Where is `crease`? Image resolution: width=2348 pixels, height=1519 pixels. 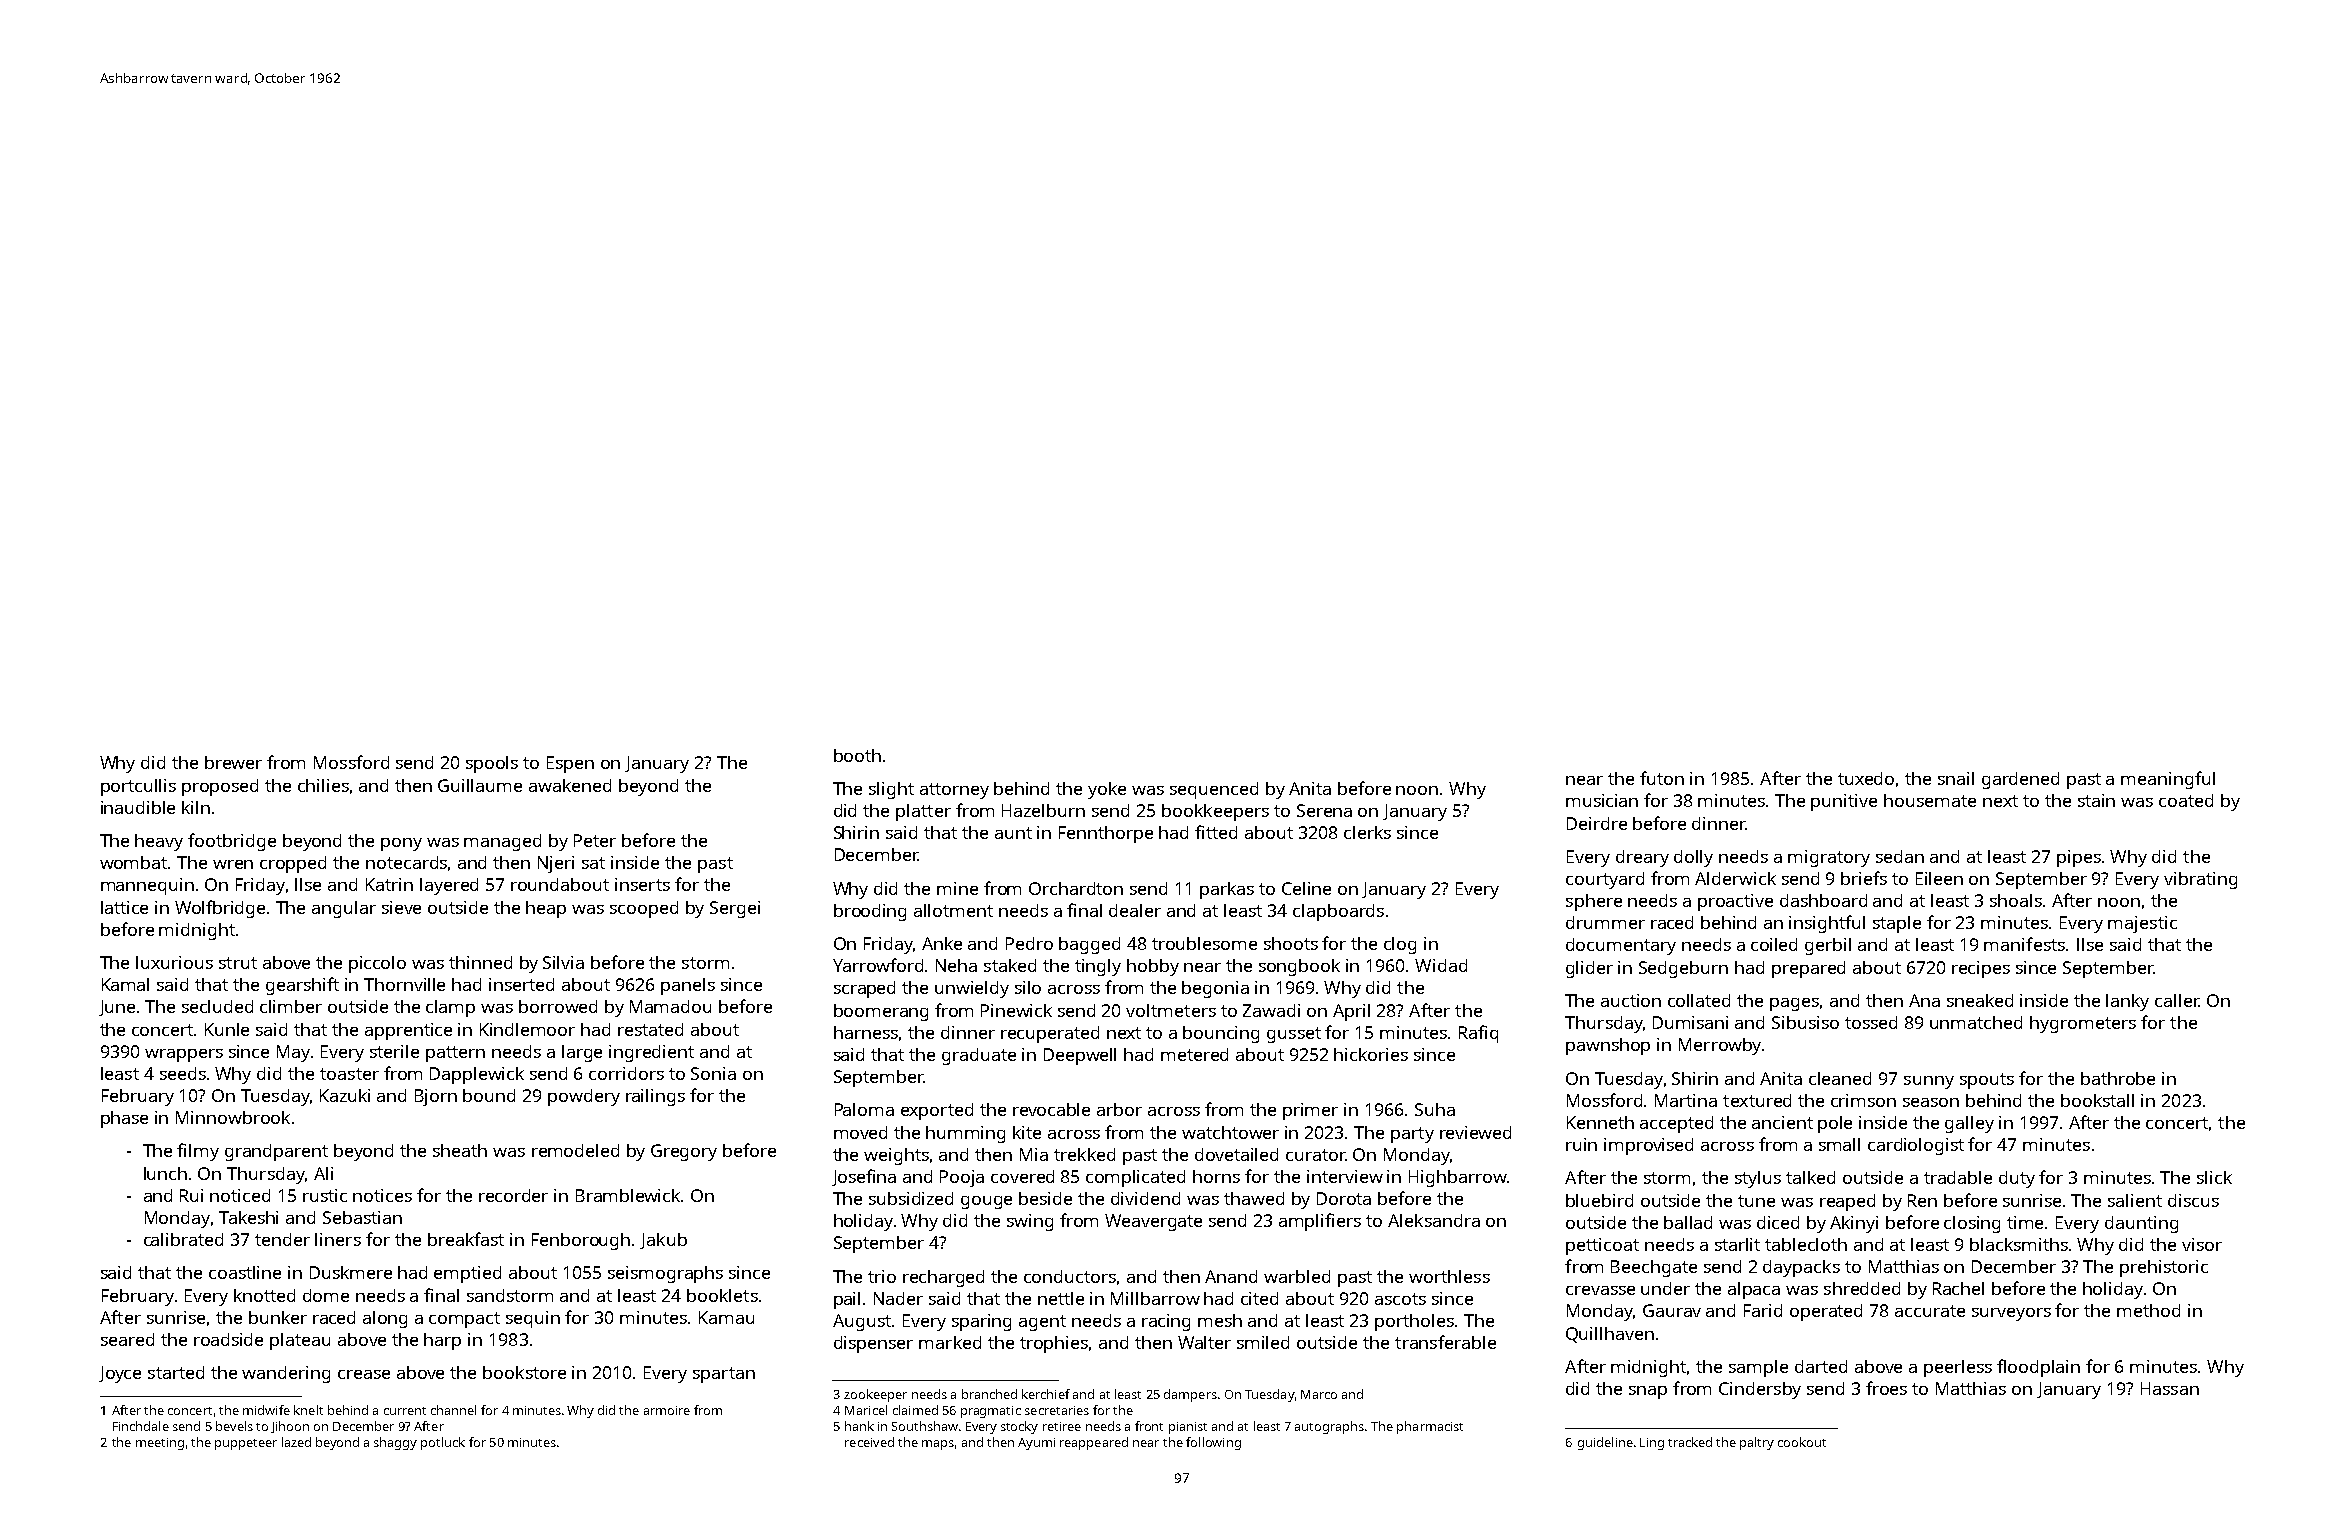
crease is located at coordinates (364, 1374).
